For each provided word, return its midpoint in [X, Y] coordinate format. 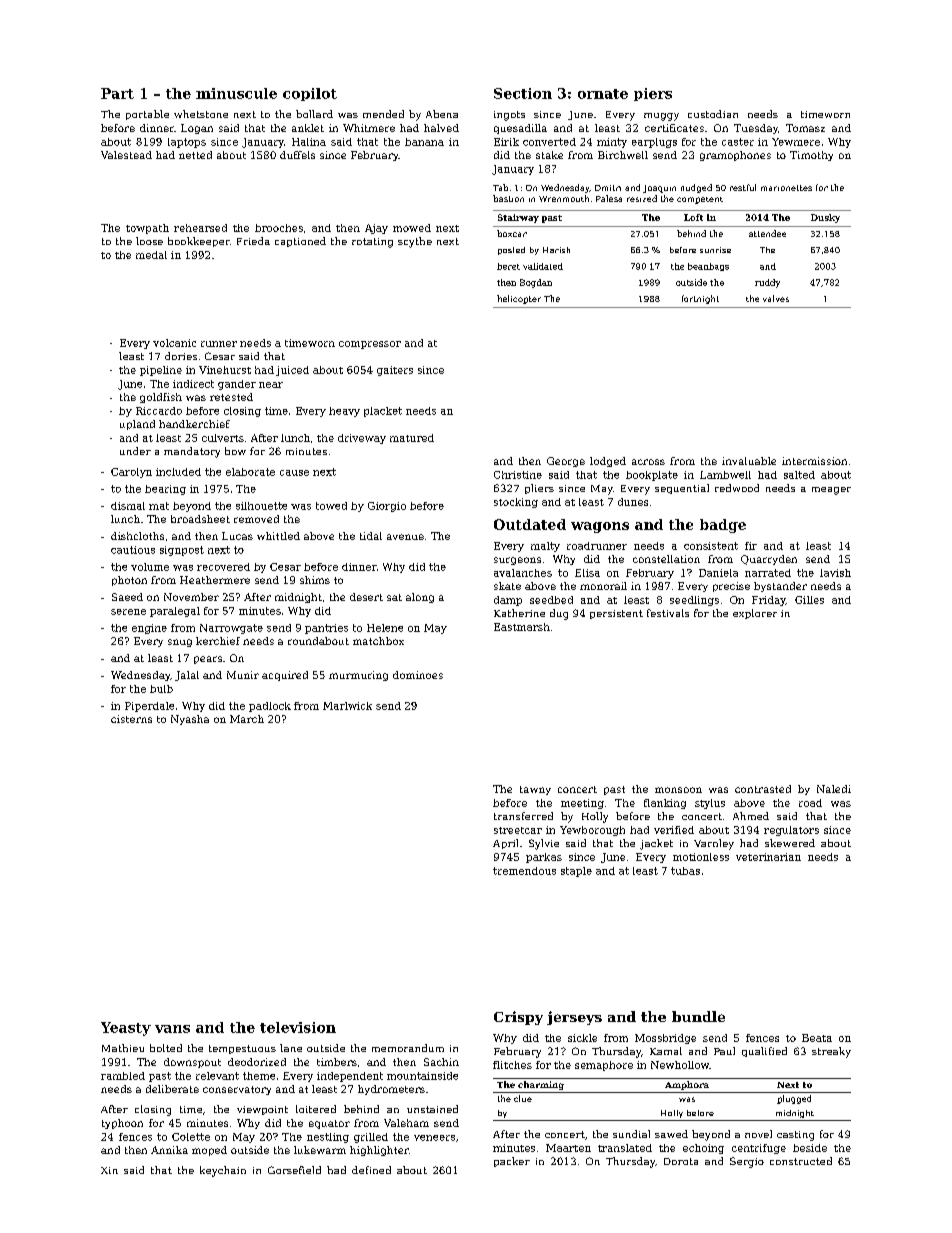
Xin [109, 1170]
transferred [523, 816]
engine [149, 629]
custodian [713, 114]
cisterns [131, 719]
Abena [442, 114]
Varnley [714, 844]
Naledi [834, 789]
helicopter [519, 299]
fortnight [700, 299]
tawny [535, 790]
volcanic [174, 343]
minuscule [236, 93]
